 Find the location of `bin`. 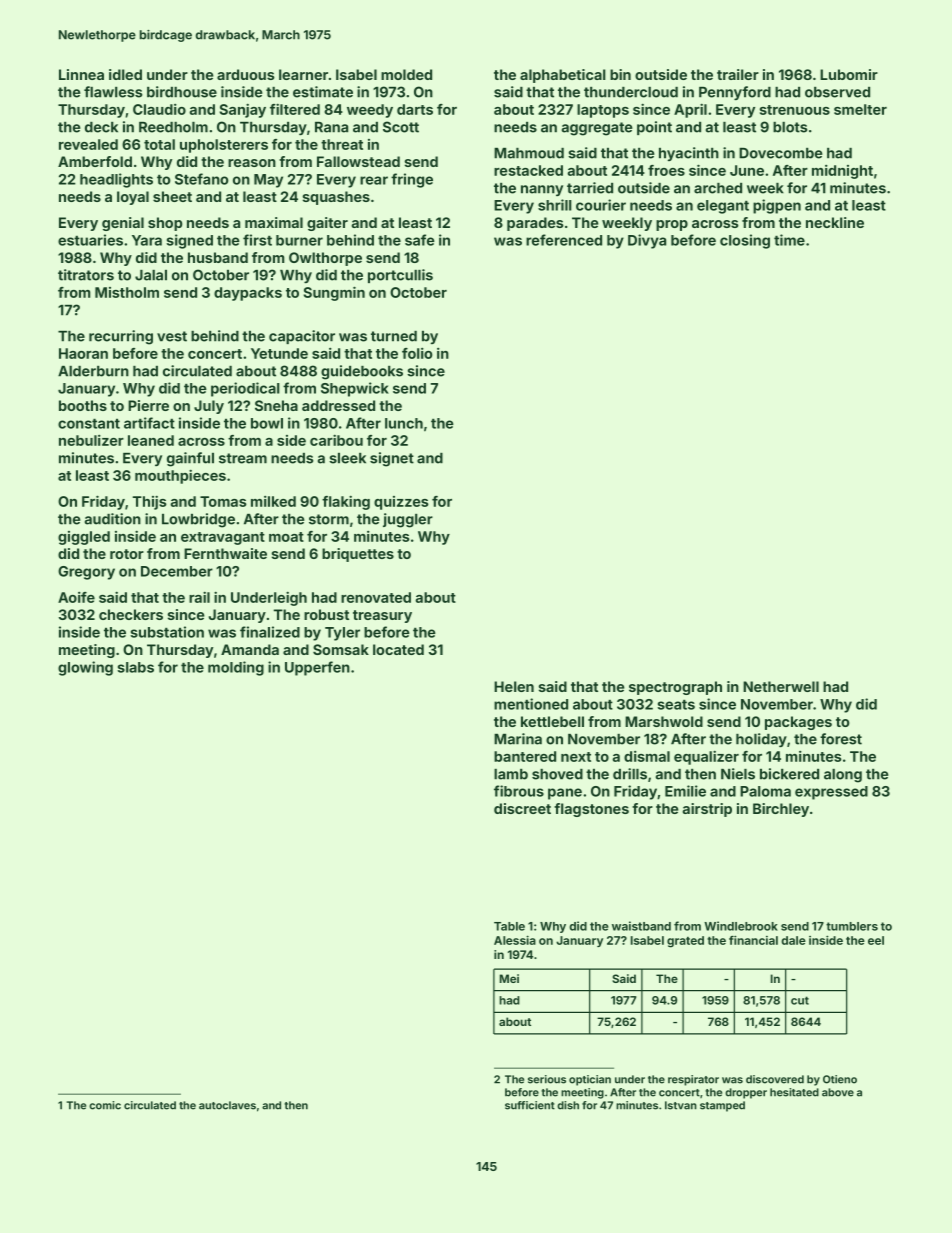

bin is located at coordinates (620, 74).
